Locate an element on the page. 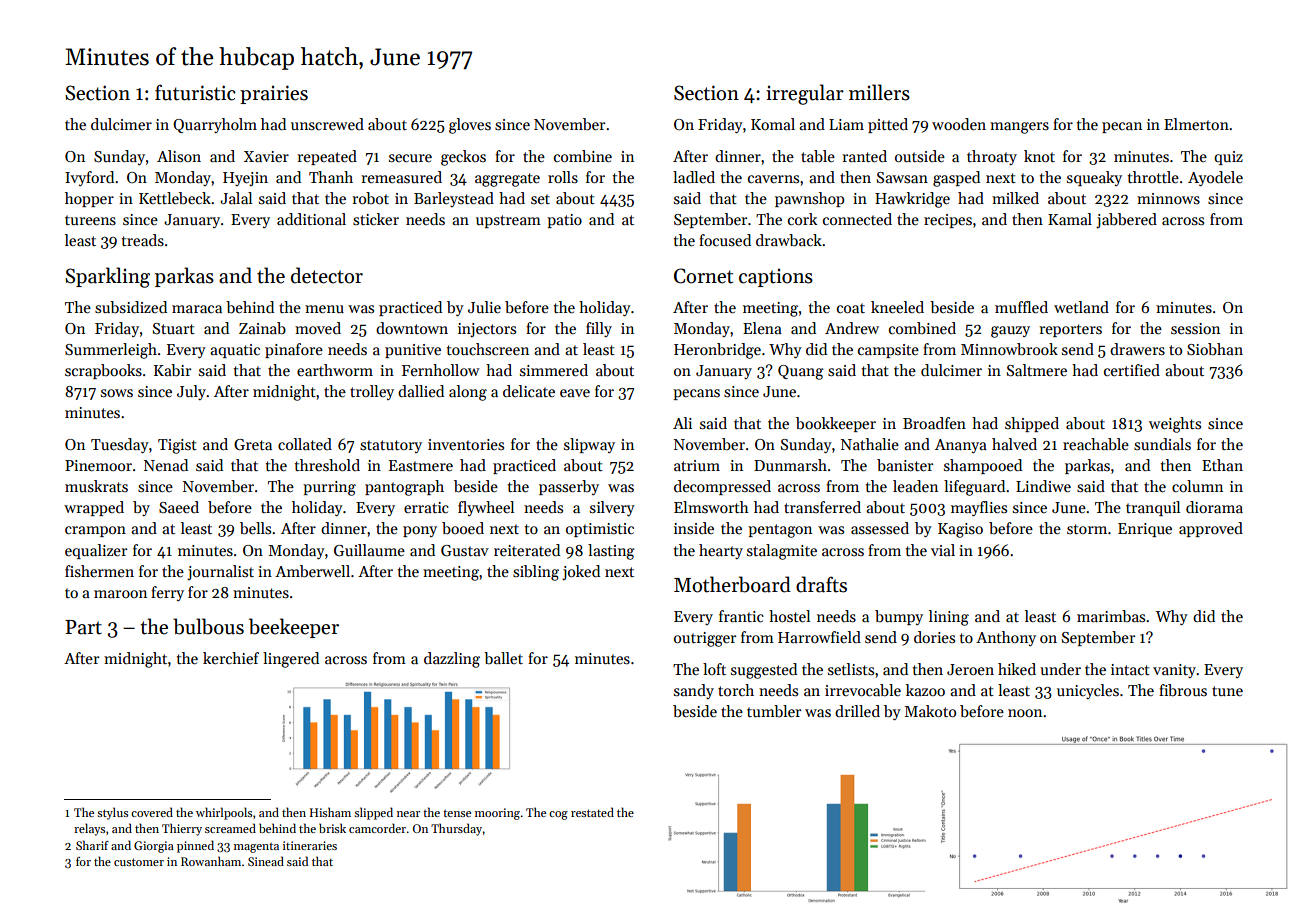 This page has width=1308, height=924. stylus is located at coordinates (112, 813).
